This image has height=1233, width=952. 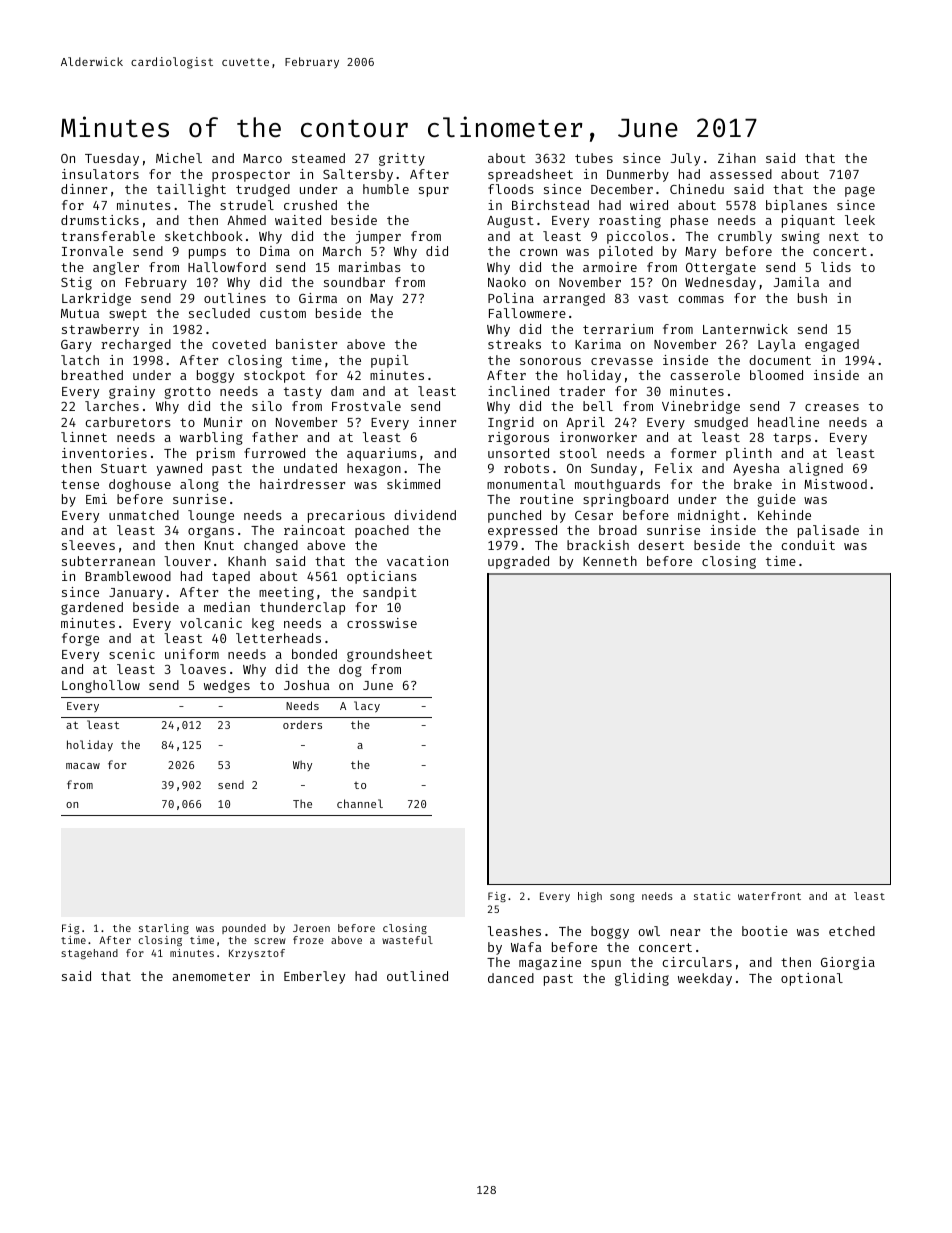 I want to click on weekday, so click(x=705, y=979).
